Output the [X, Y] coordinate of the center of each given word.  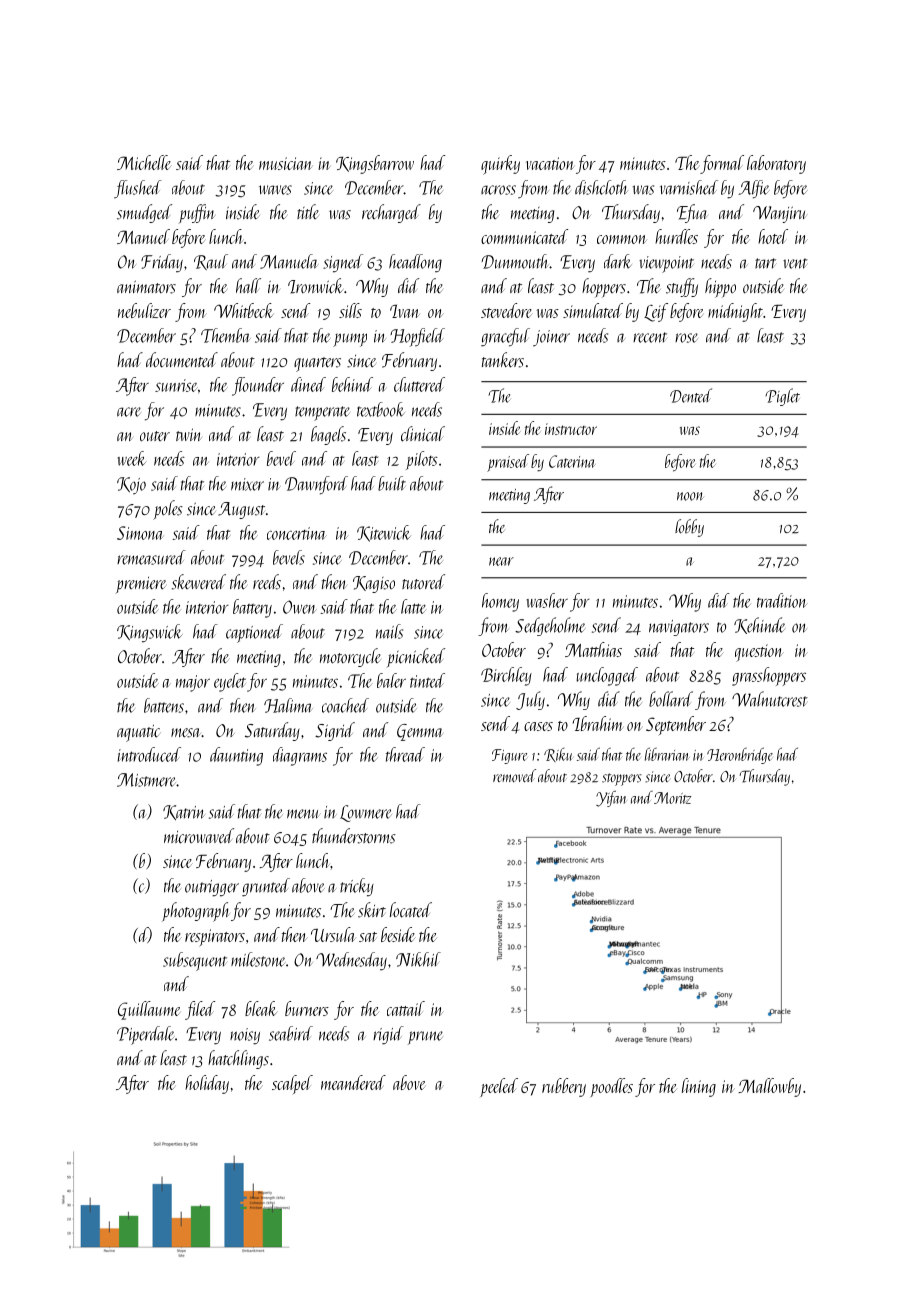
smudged [144, 213]
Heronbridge [740, 755]
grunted [266, 887]
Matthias [593, 649]
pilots [422, 460]
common [622, 239]
